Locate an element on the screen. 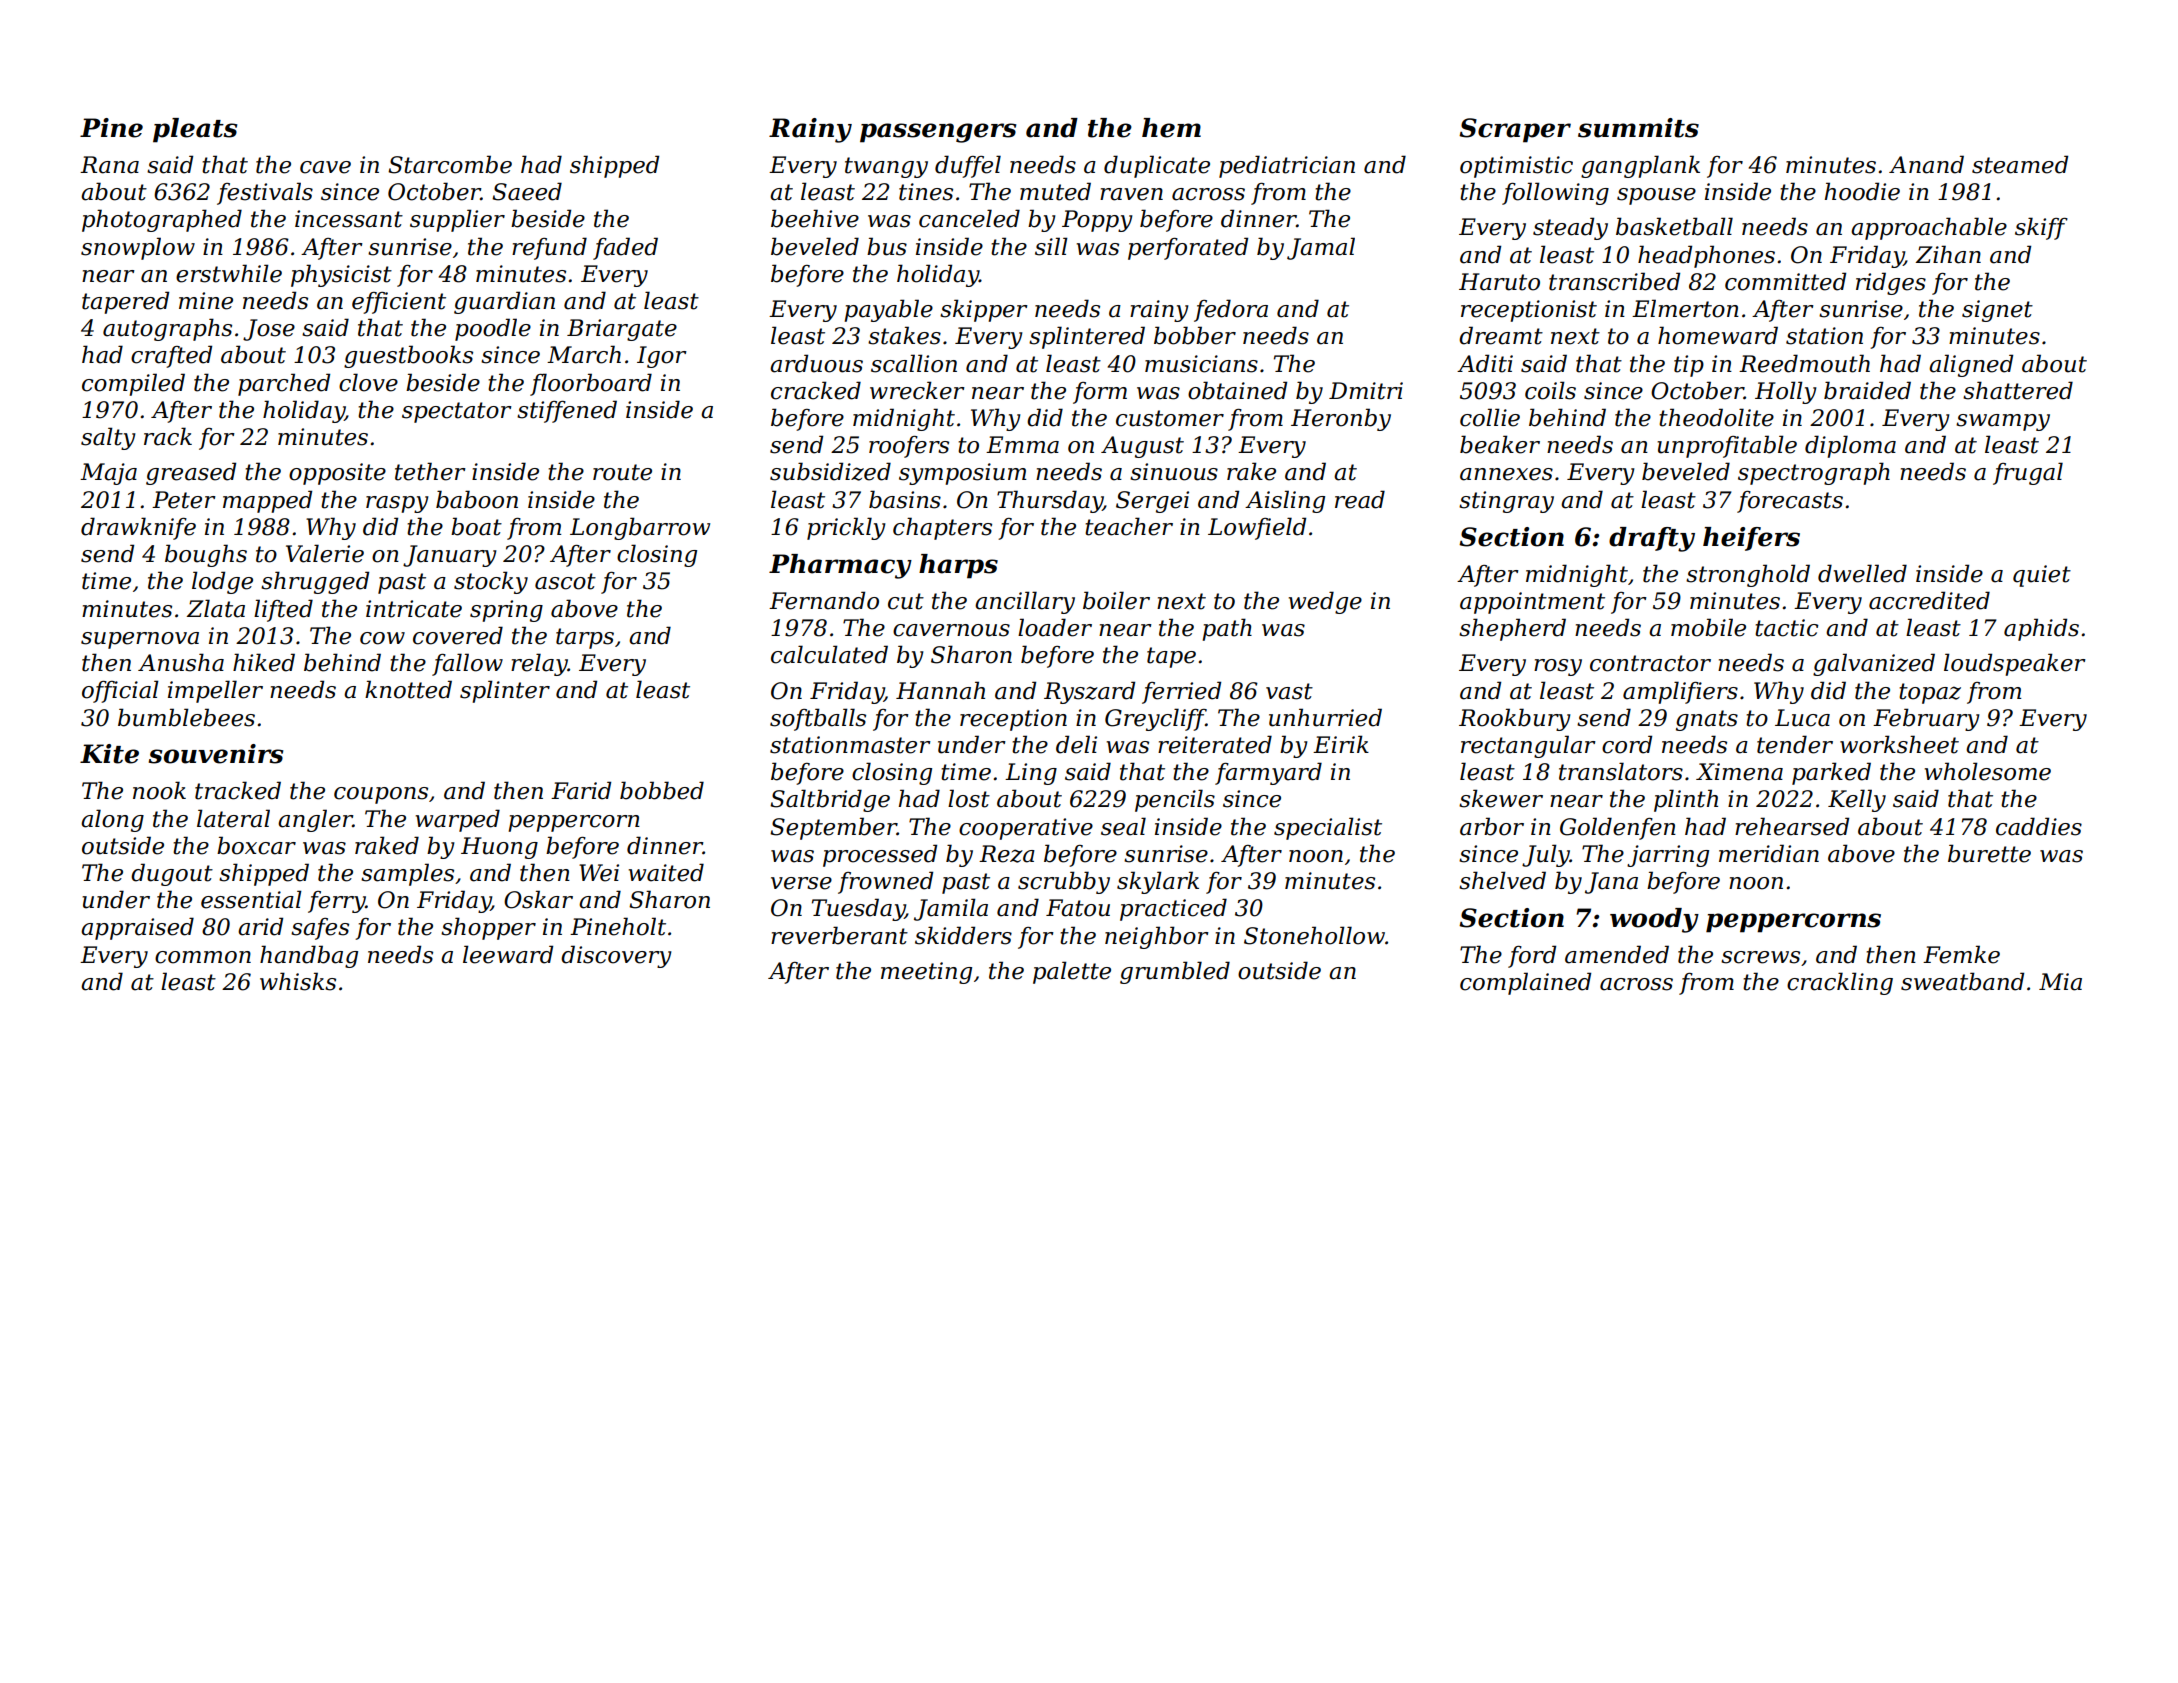 The image size is (2178, 1683). annexes is located at coordinates (1506, 474).
